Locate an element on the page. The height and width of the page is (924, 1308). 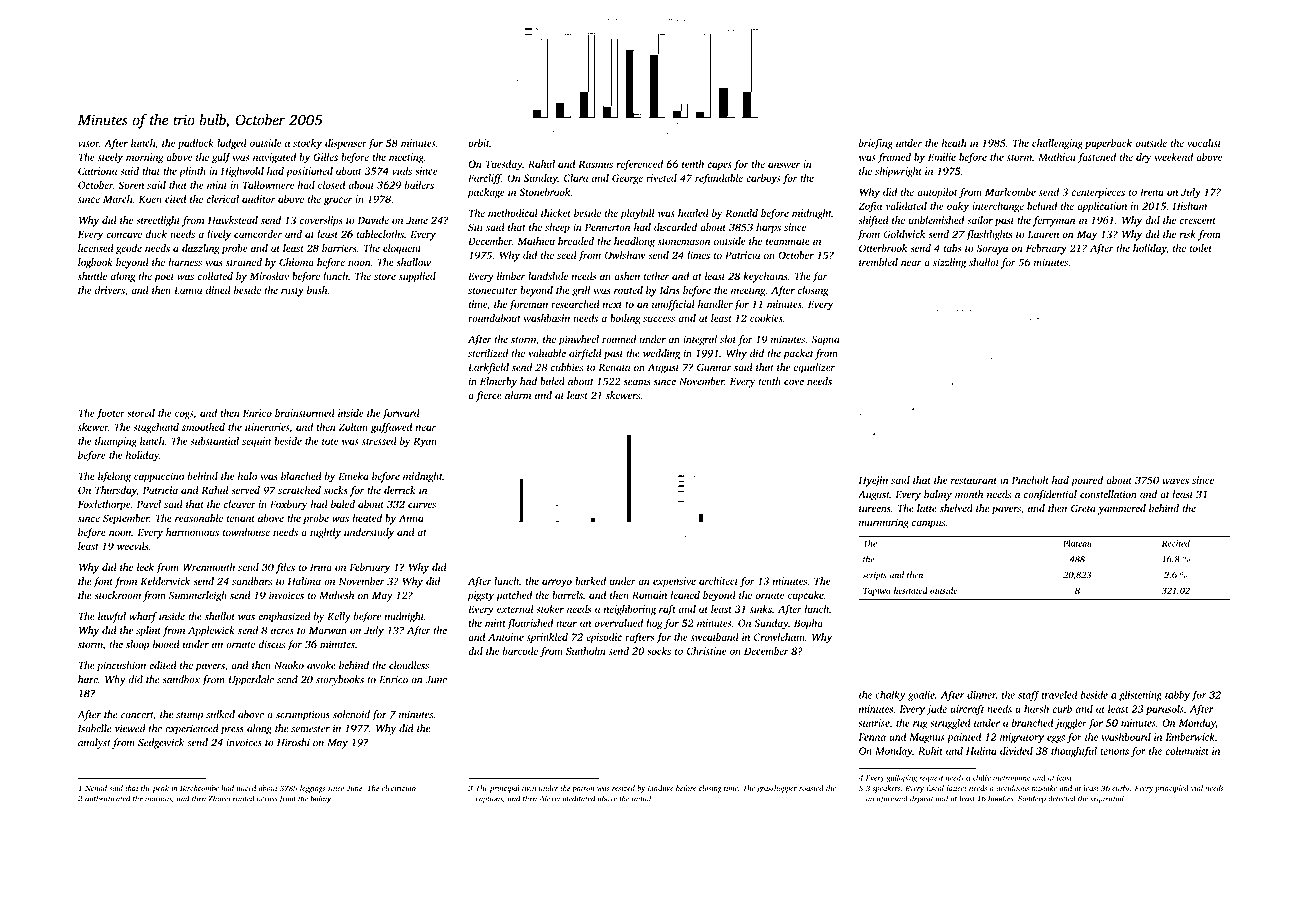
jade is located at coordinates (937, 710).
